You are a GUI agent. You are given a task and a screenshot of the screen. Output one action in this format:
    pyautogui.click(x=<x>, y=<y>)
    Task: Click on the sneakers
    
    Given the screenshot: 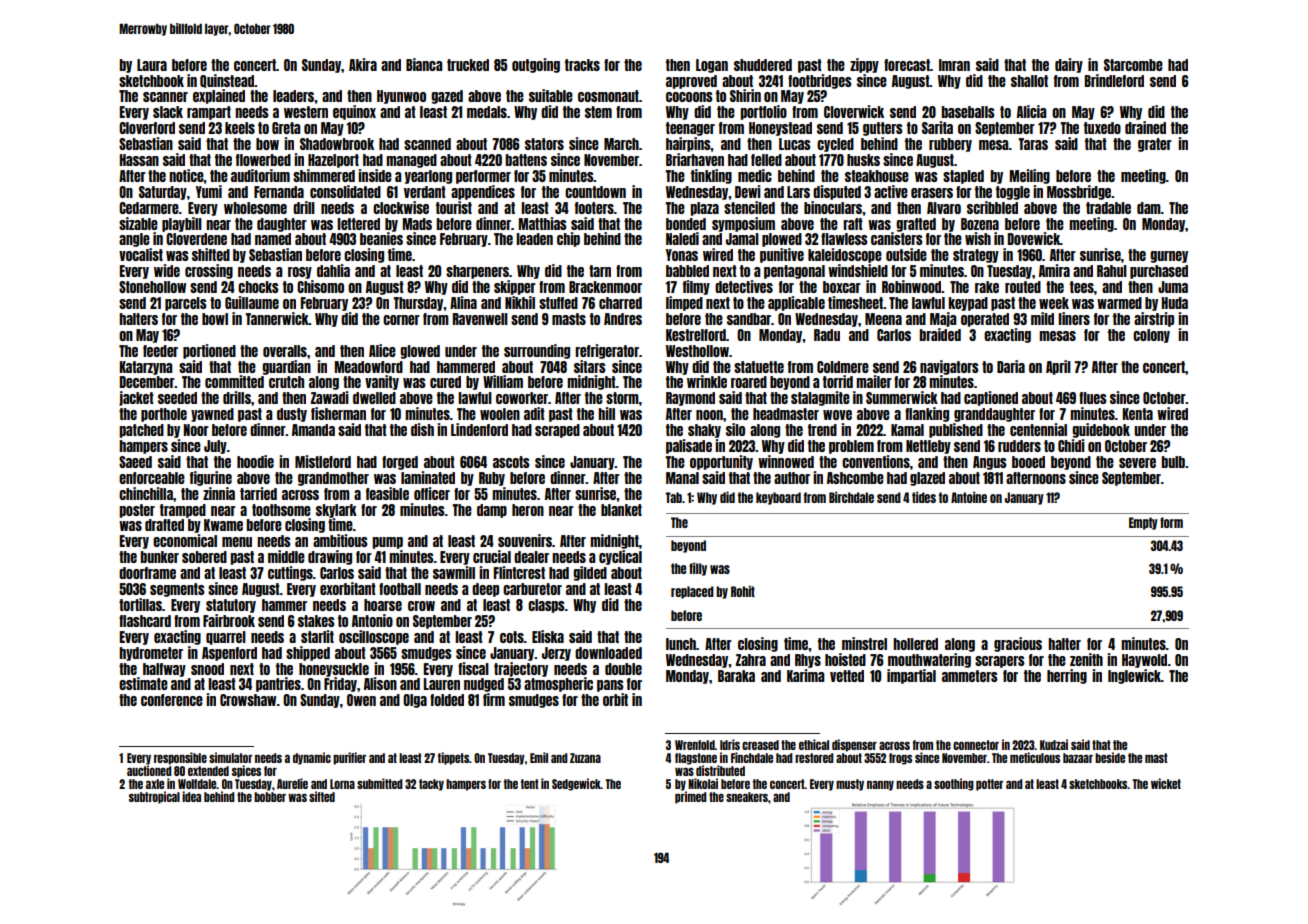 What is the action you would take?
    pyautogui.click(x=747, y=797)
